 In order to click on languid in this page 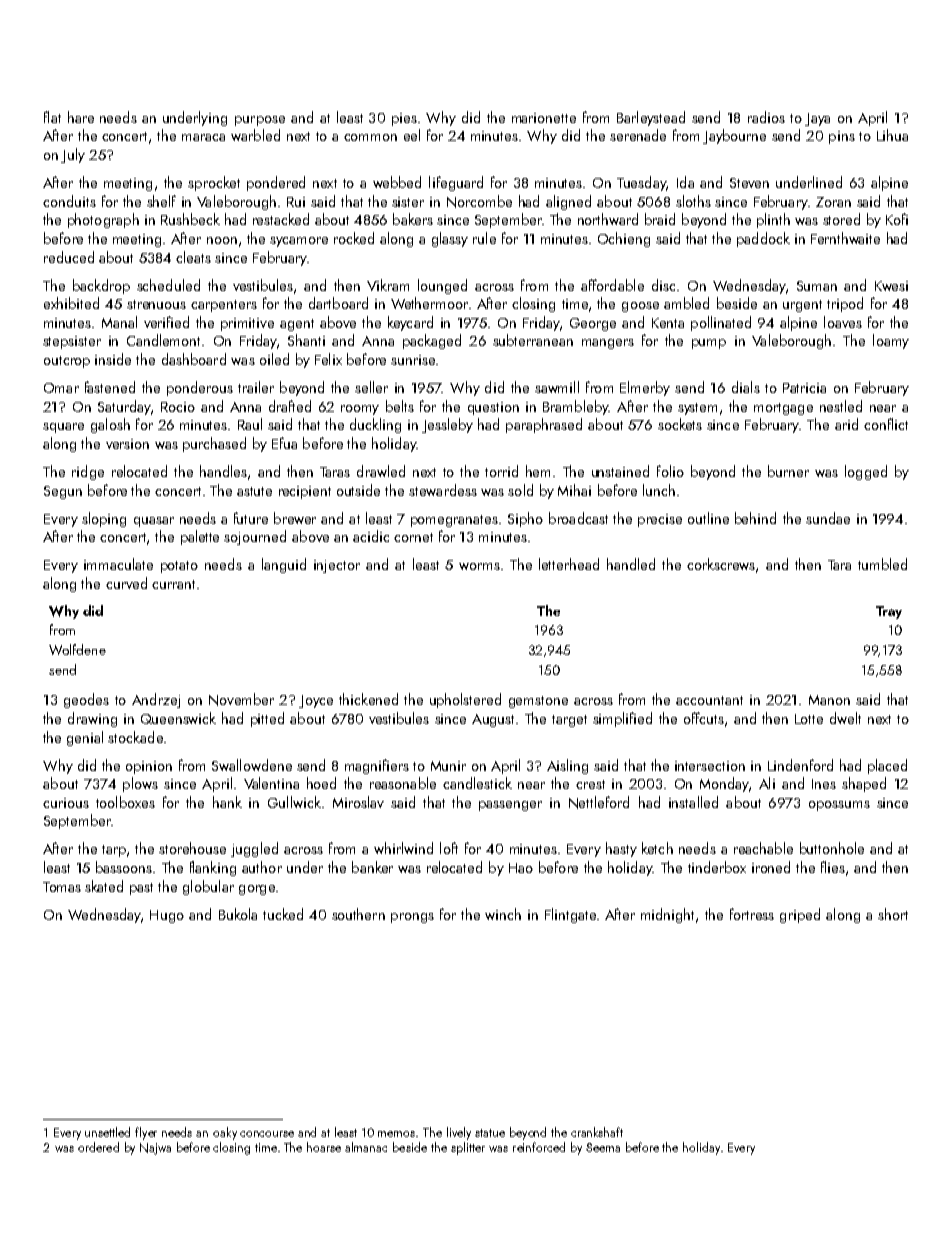, I will do `click(284, 565)`.
